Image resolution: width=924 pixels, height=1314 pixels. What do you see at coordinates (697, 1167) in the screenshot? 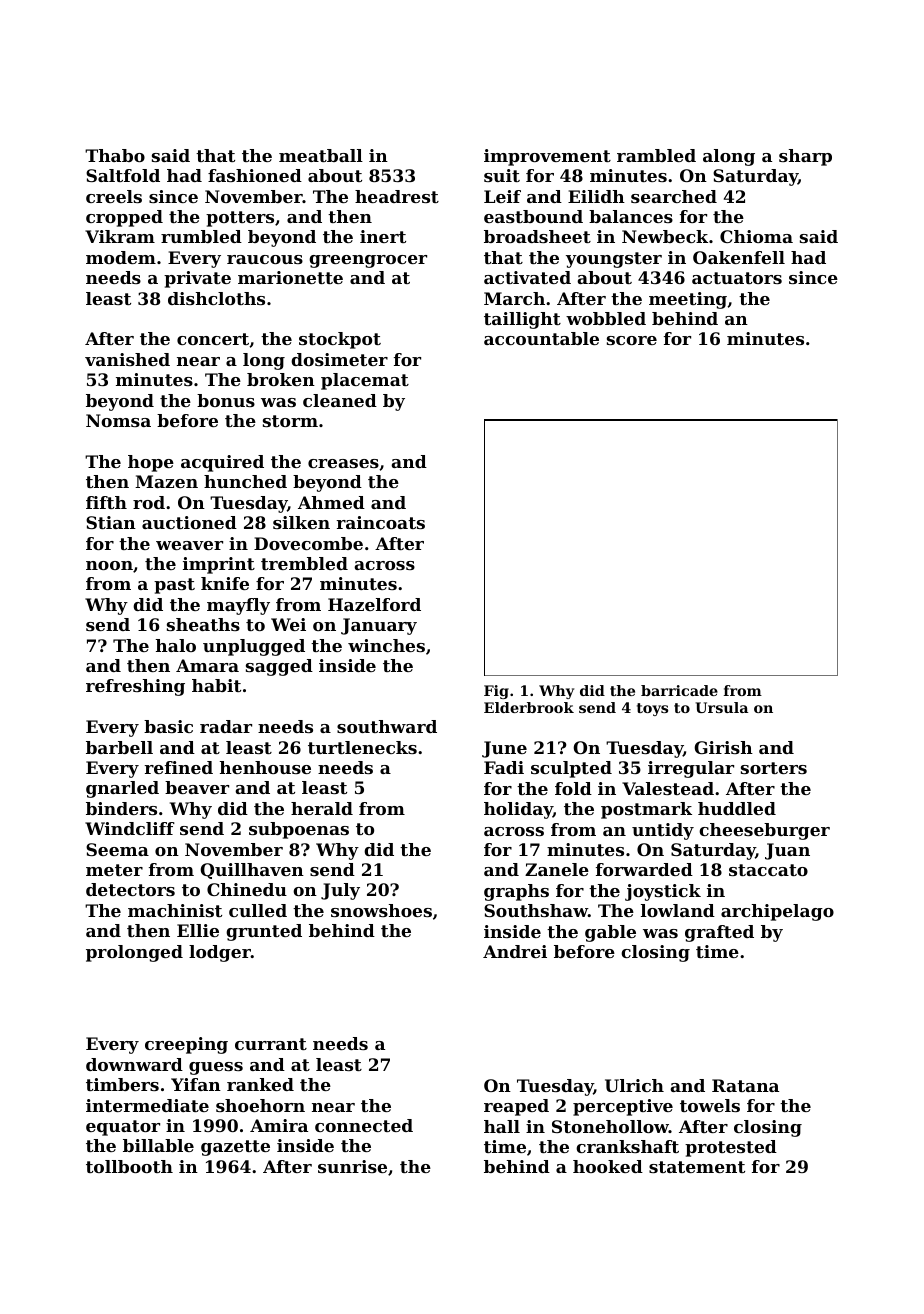
I see `statement` at bounding box center [697, 1167].
